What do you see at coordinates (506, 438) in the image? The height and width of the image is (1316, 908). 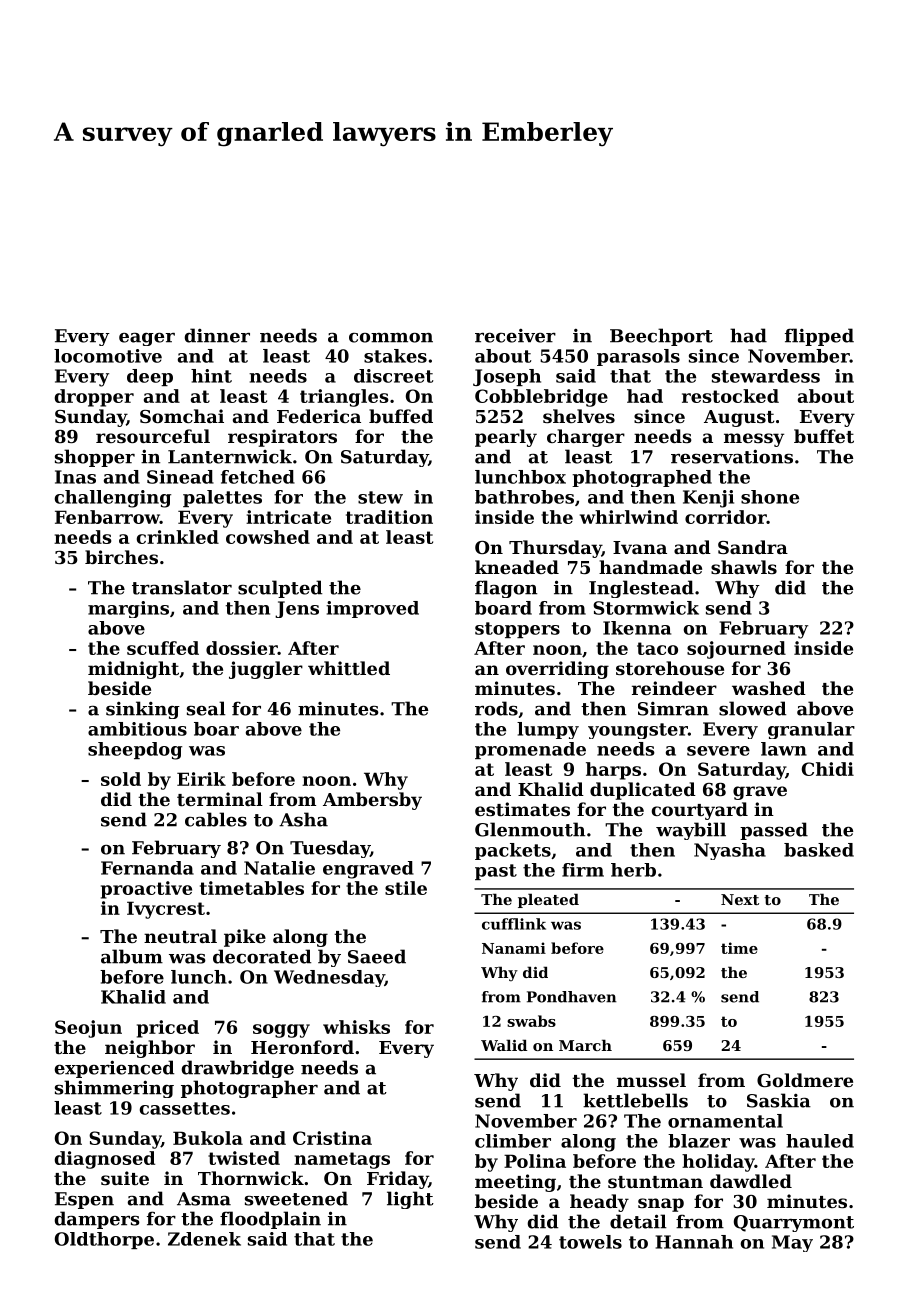 I see `pearly` at bounding box center [506, 438].
